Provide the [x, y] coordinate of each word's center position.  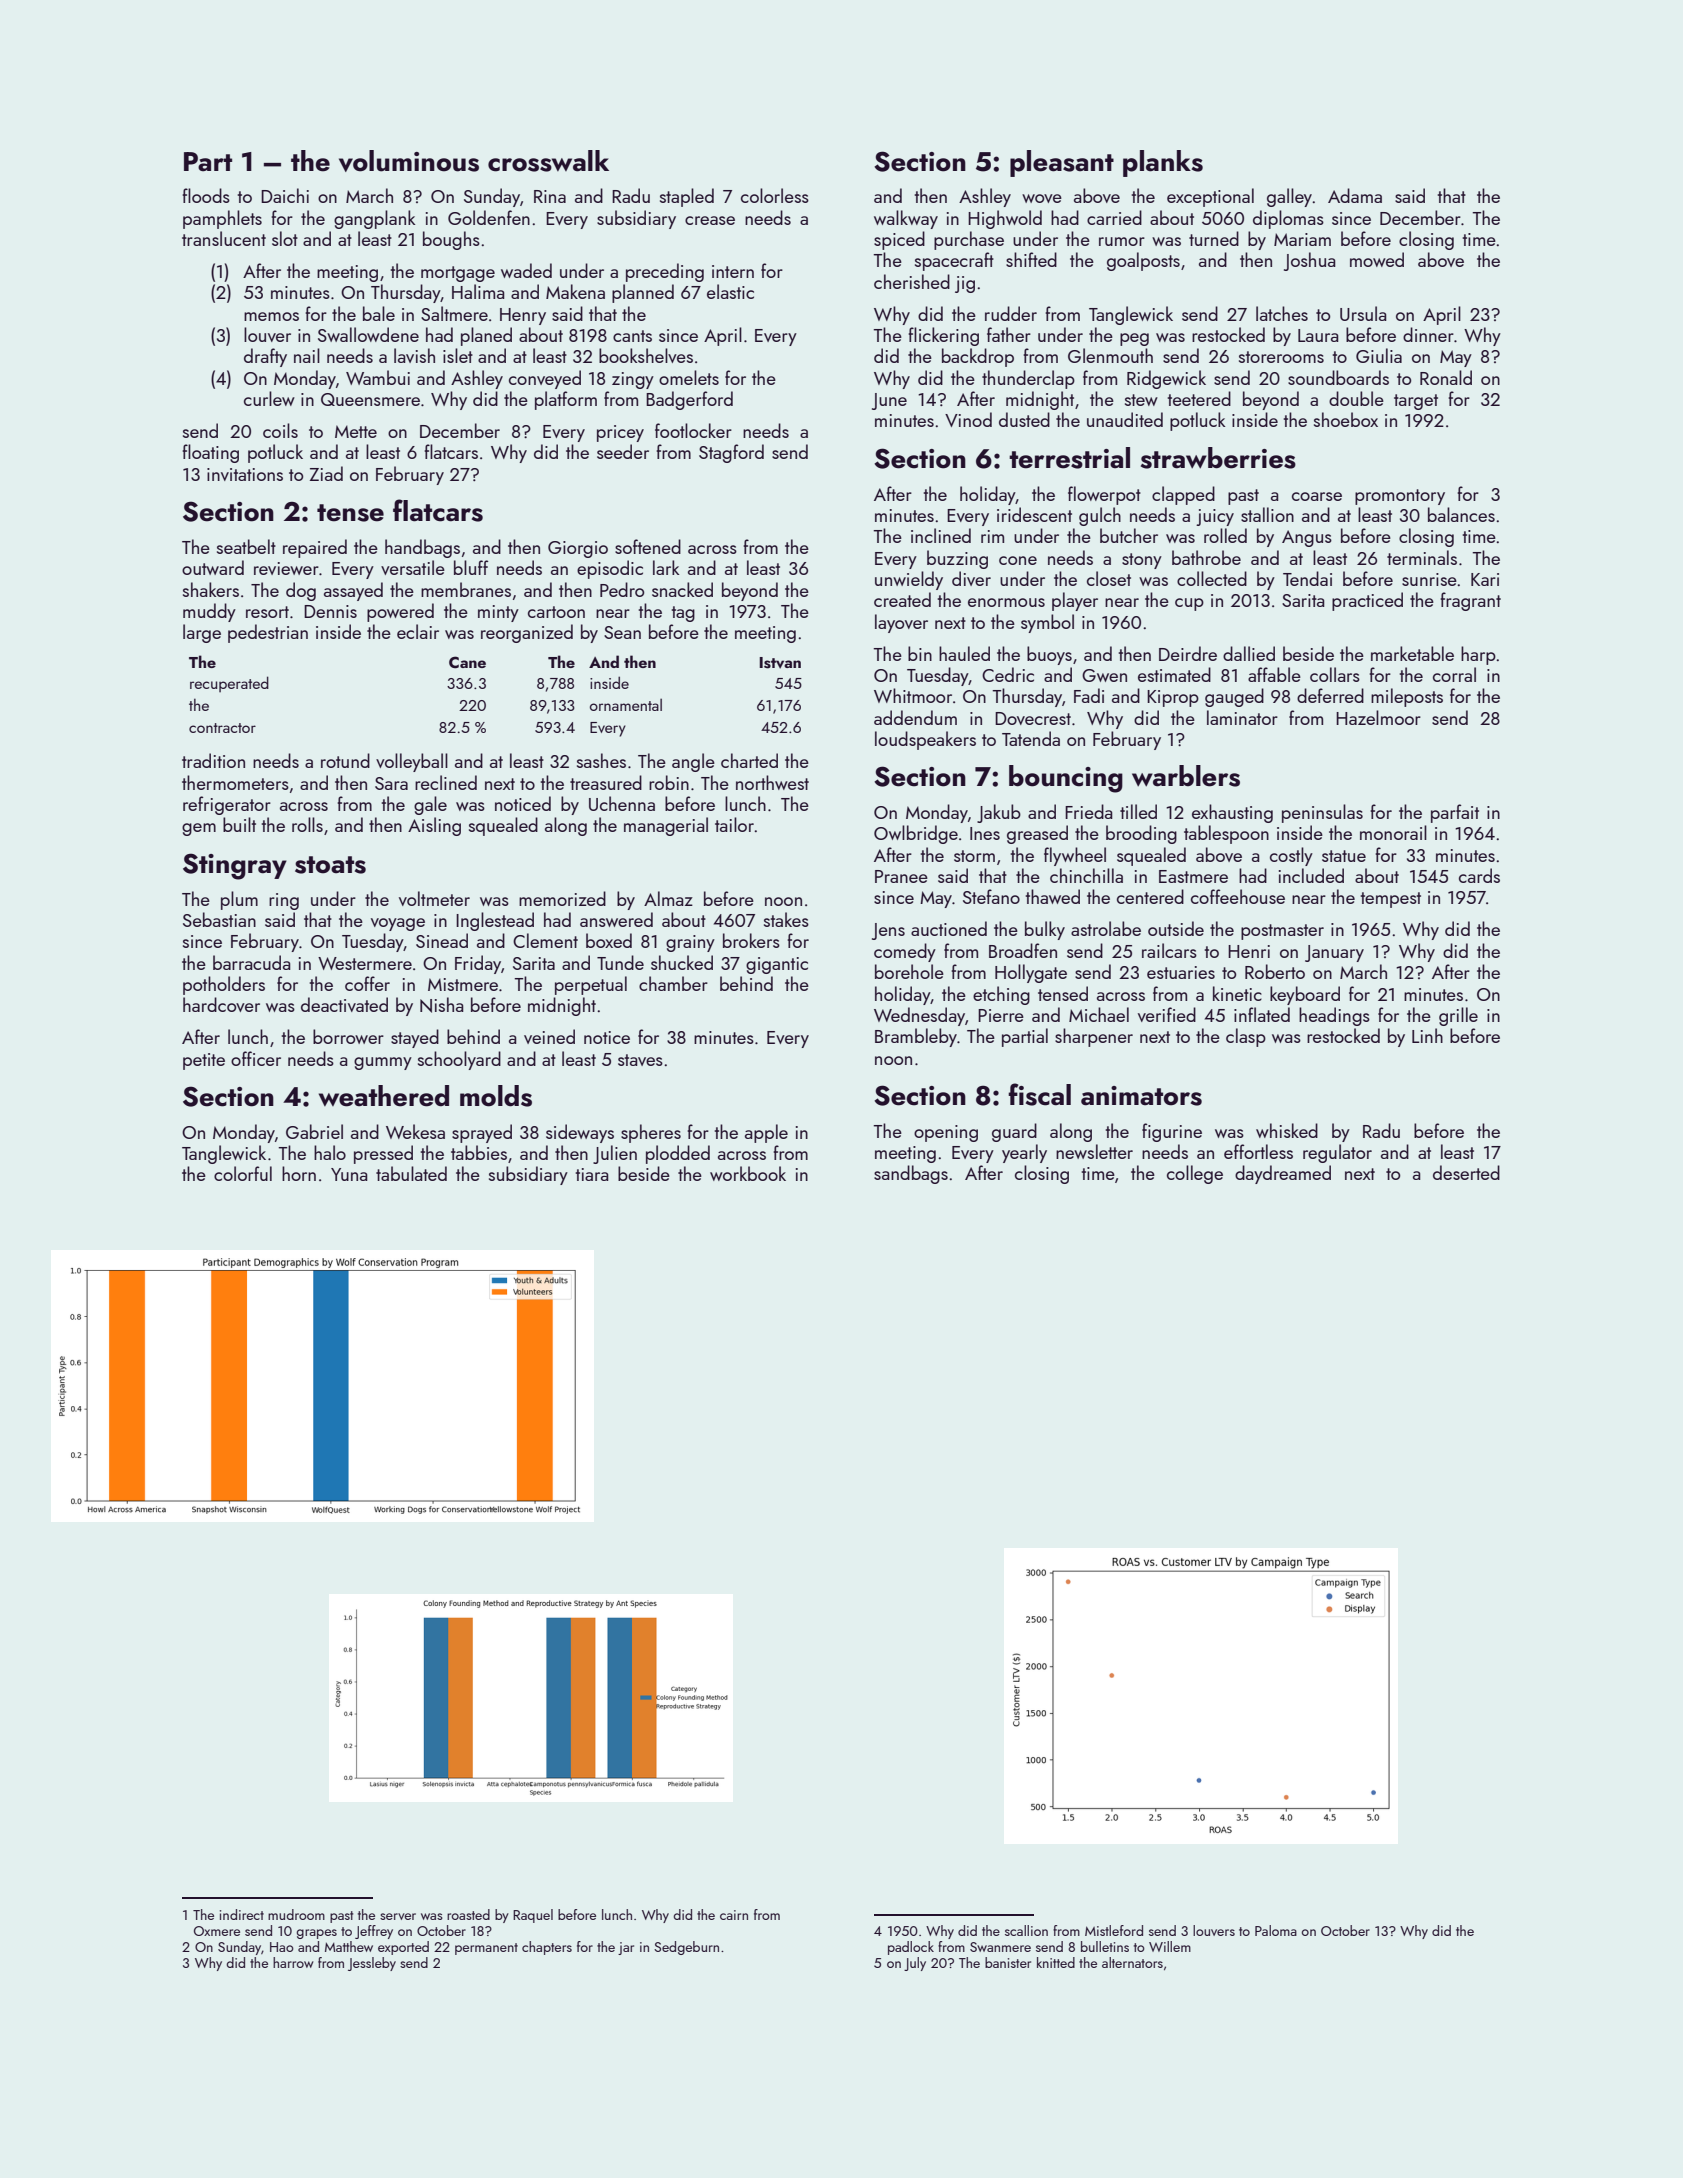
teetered [1199, 398]
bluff [471, 567]
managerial [666, 826]
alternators [1132, 1962]
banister [1008, 1962]
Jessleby [372, 1964]
